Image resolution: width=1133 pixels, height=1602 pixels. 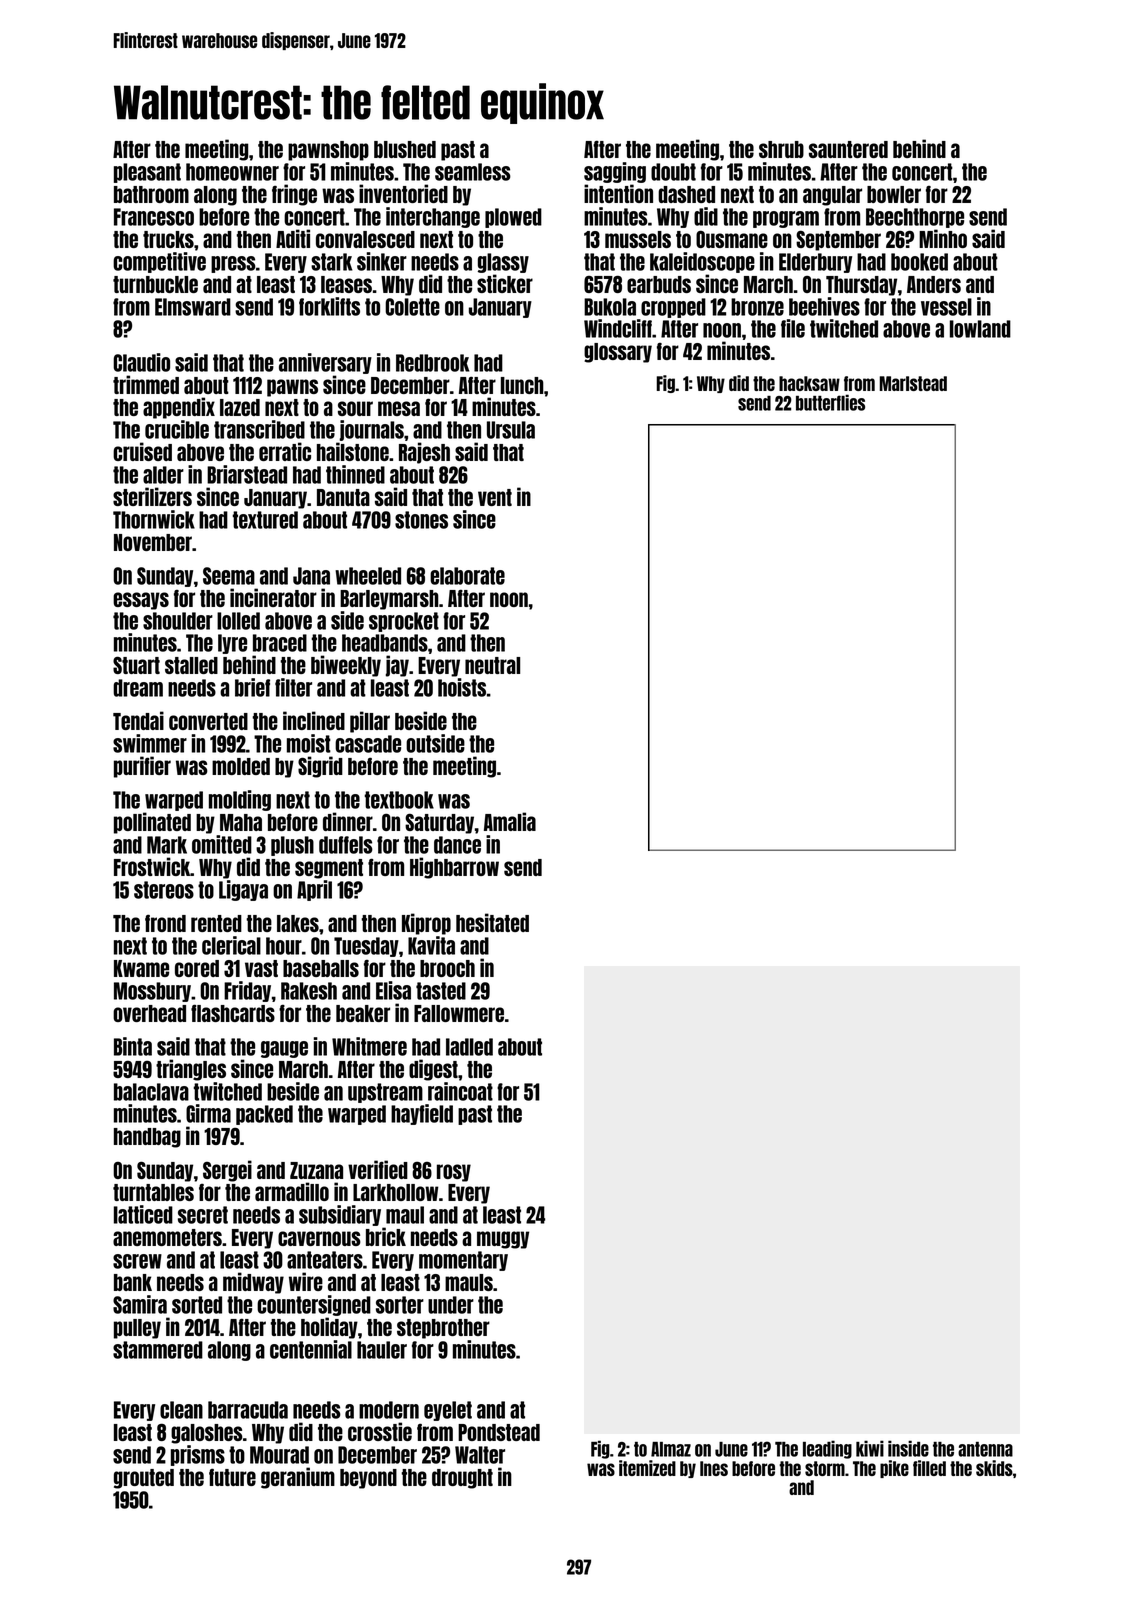 I want to click on Francesco, so click(x=154, y=217).
